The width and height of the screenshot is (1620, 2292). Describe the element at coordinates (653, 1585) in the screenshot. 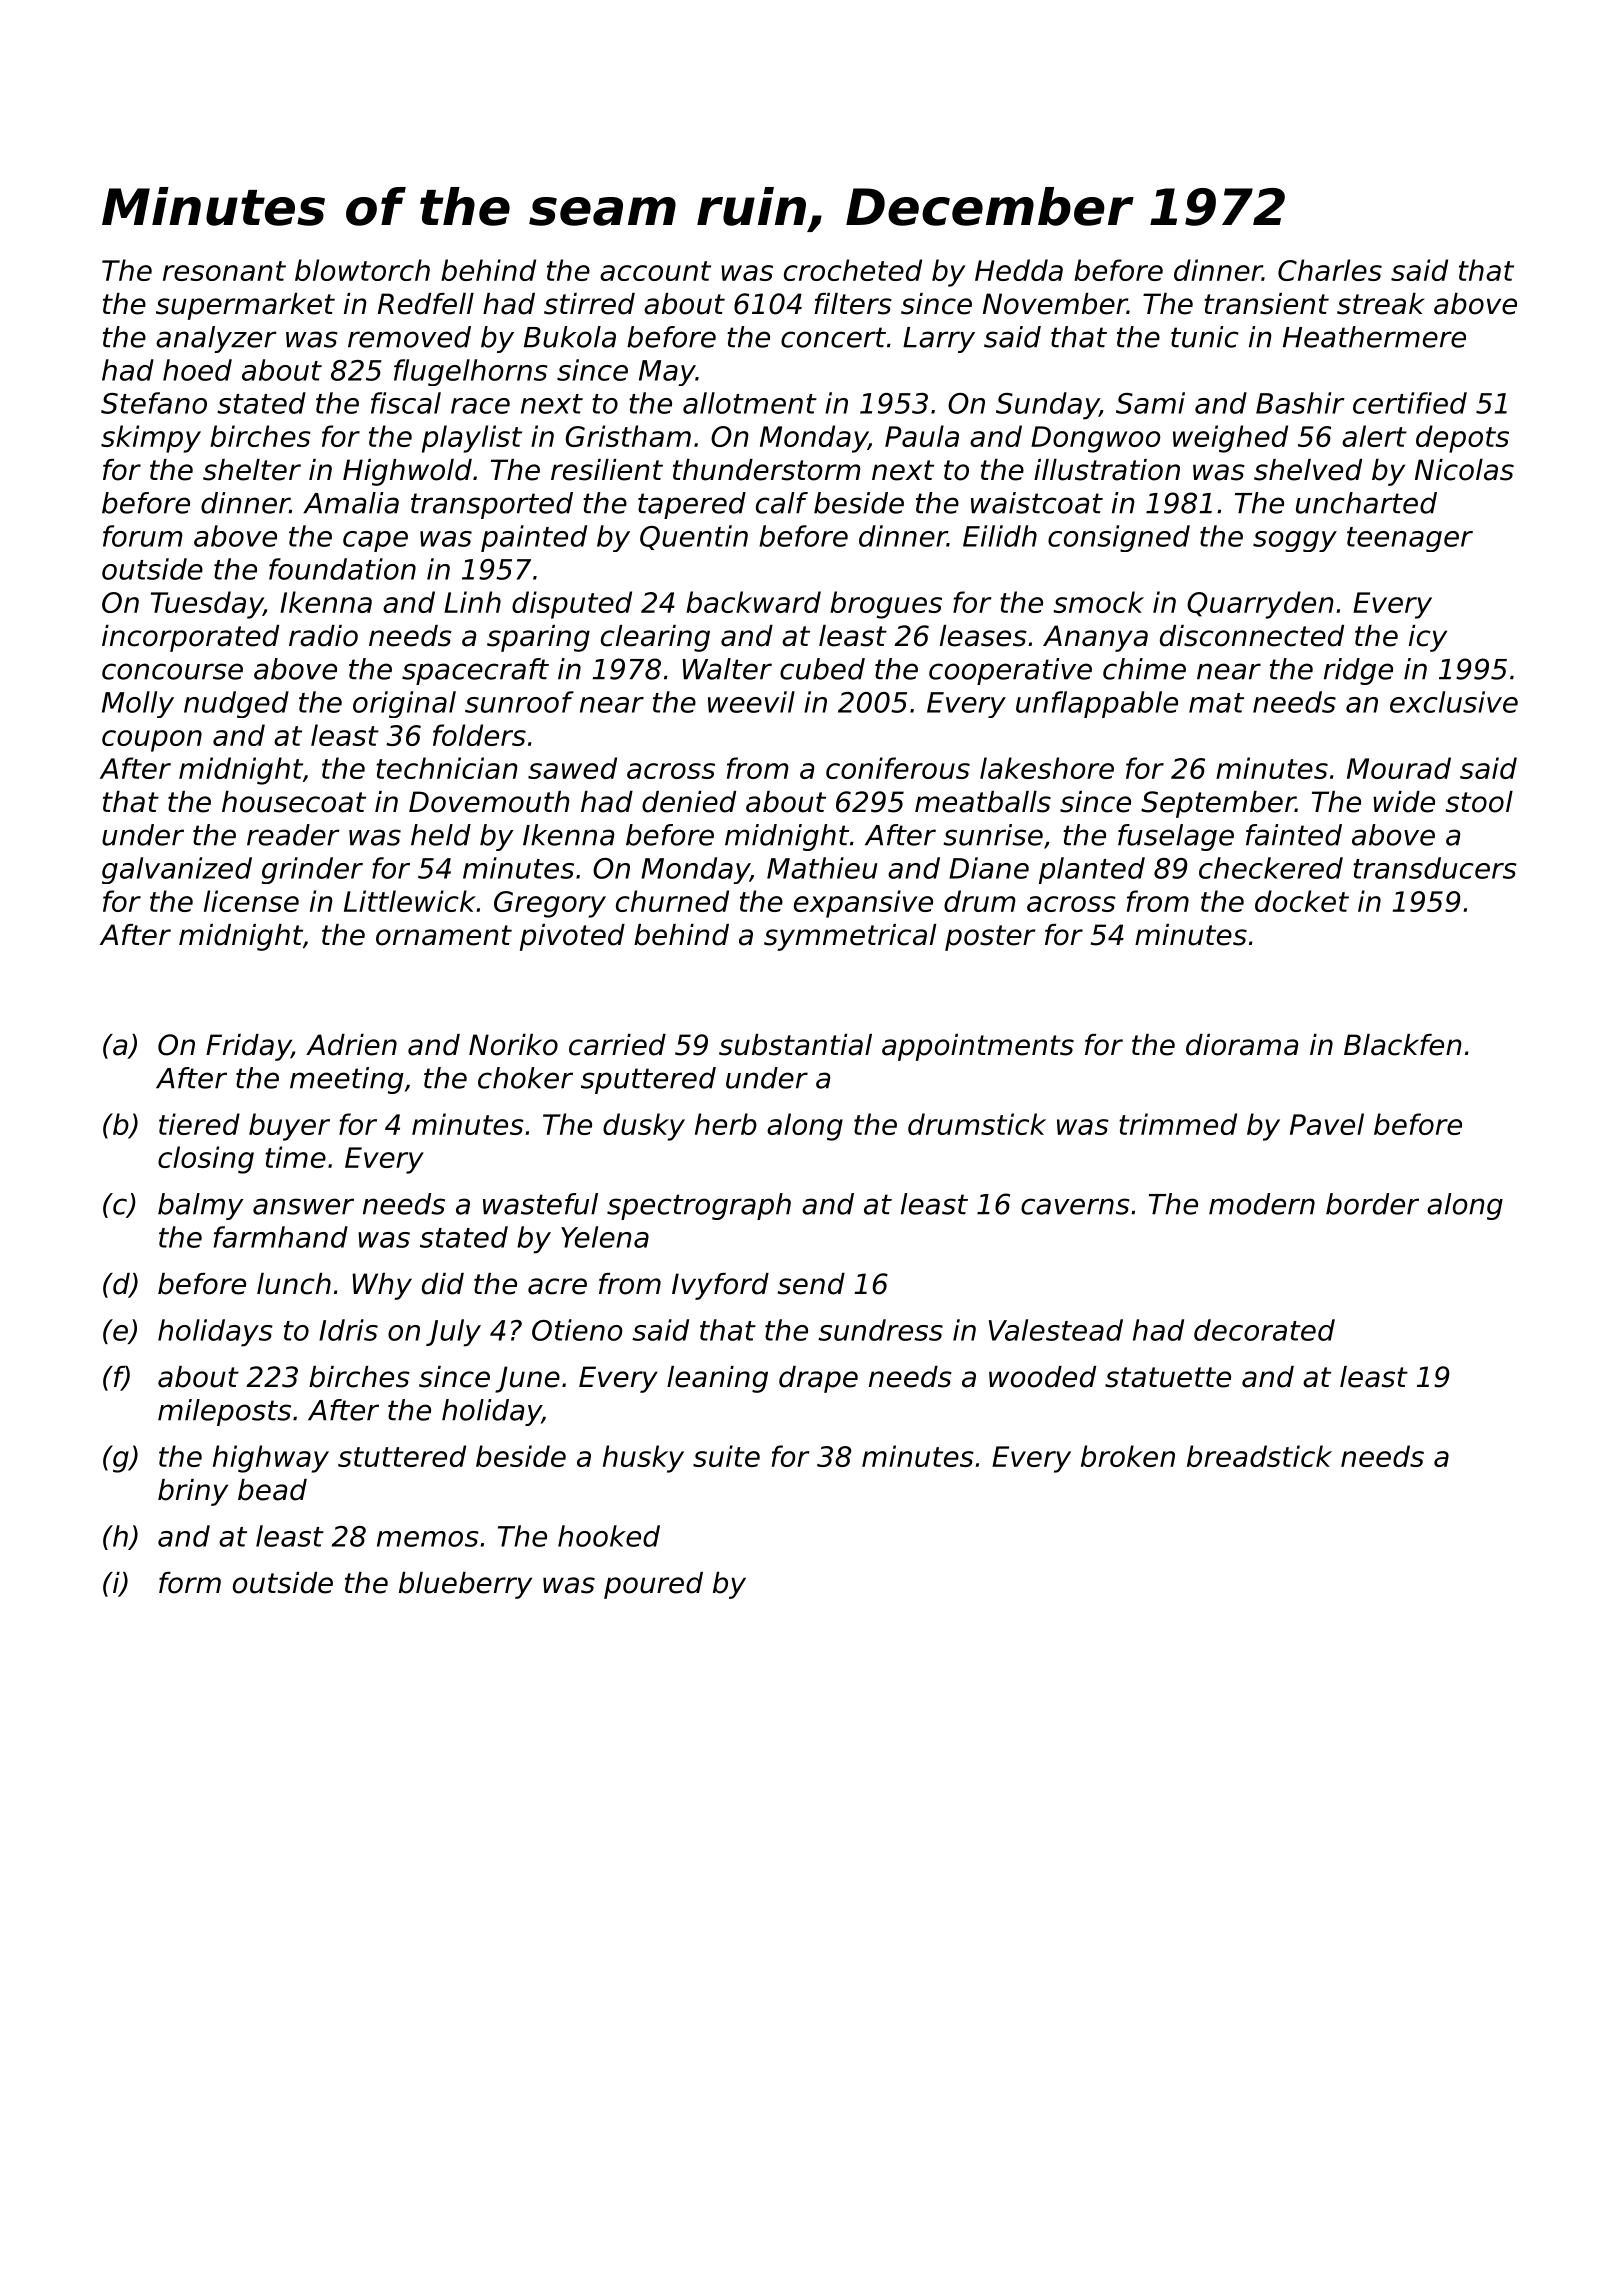

I see `poured` at that location.
